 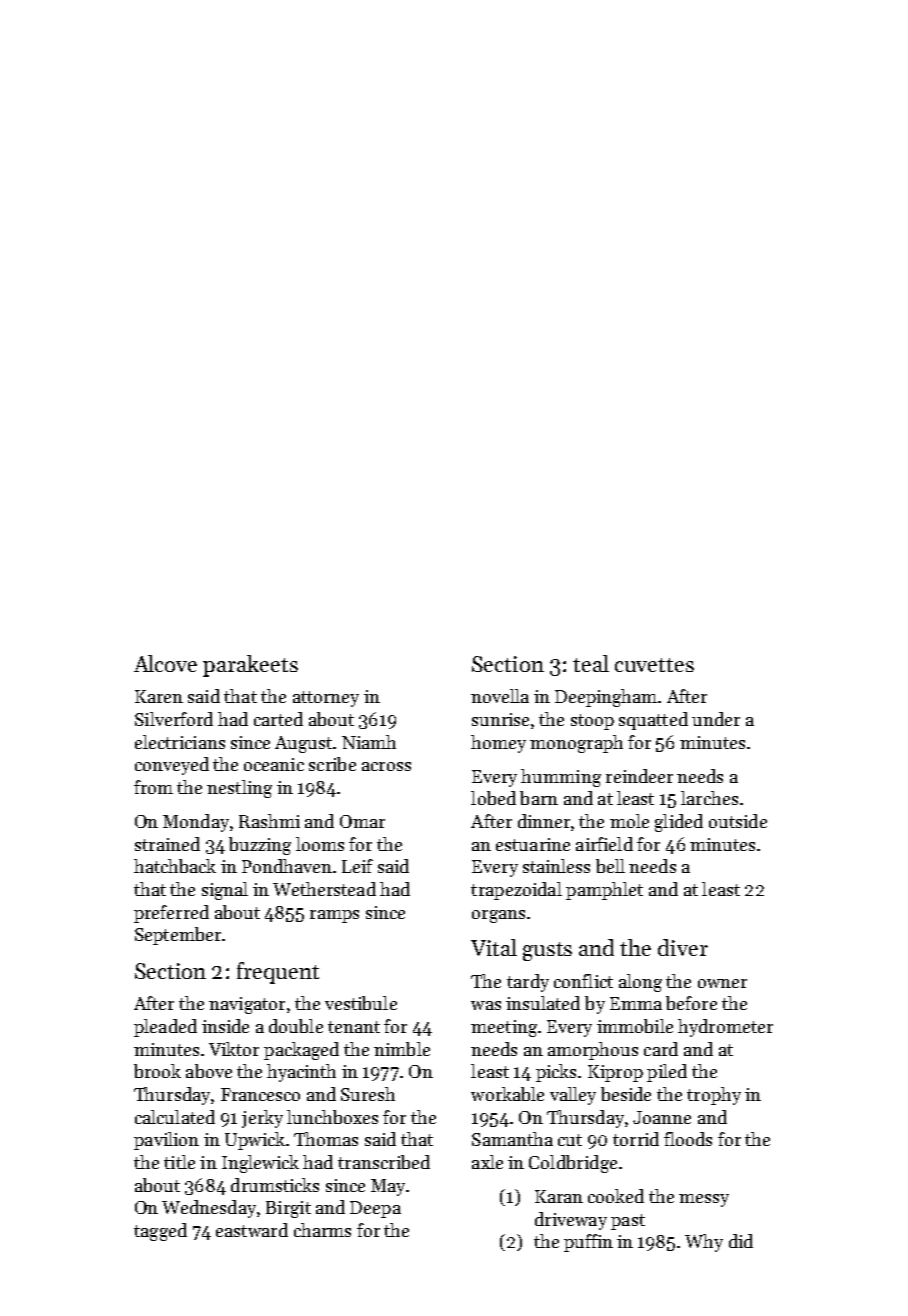 I want to click on August, so click(x=303, y=744).
